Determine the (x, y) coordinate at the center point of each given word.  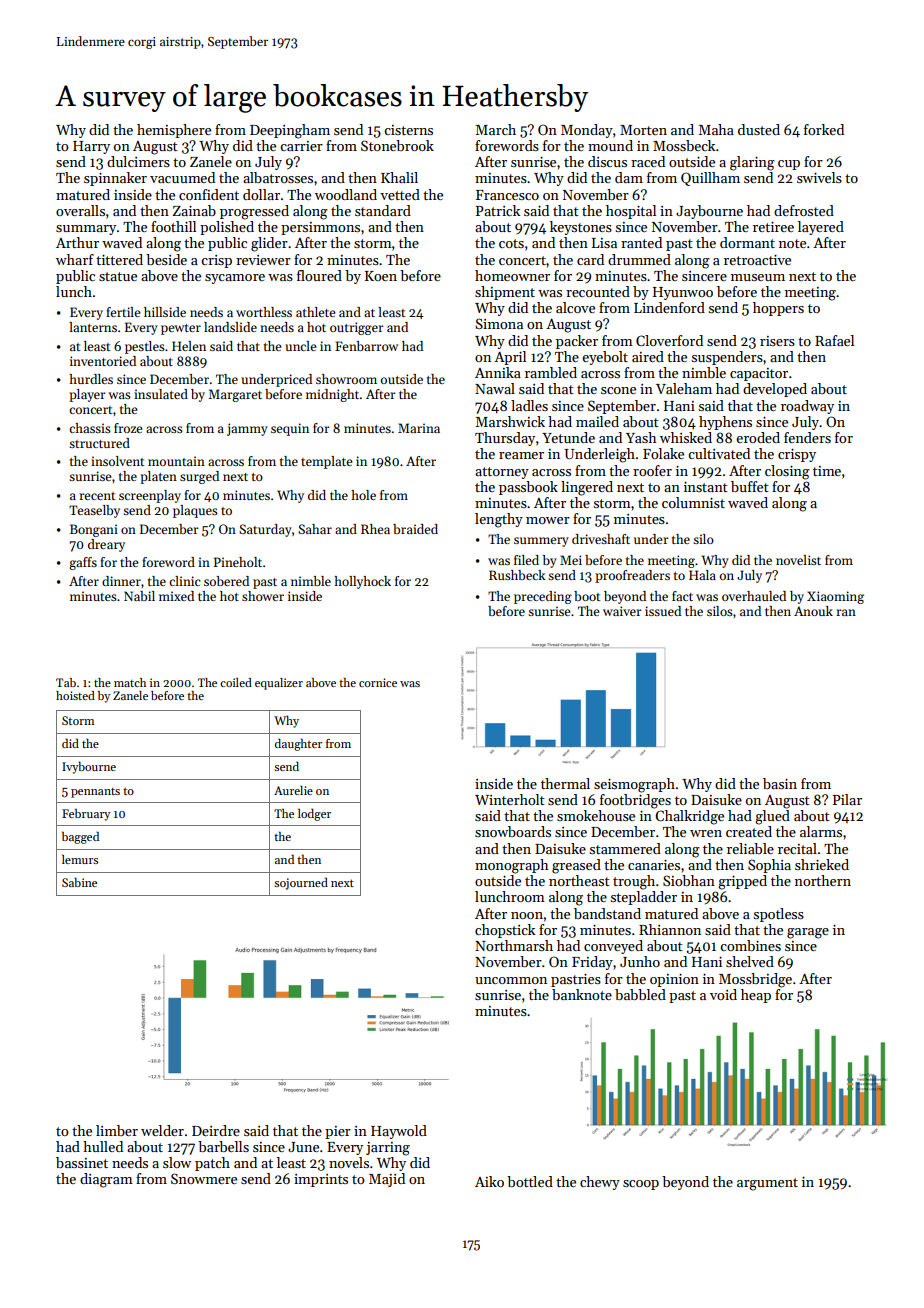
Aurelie (293, 790)
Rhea (375, 529)
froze (128, 428)
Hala (702, 575)
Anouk (813, 611)
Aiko (489, 1181)
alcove (575, 307)
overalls (80, 210)
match (130, 682)
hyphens (725, 423)
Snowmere (204, 1178)
